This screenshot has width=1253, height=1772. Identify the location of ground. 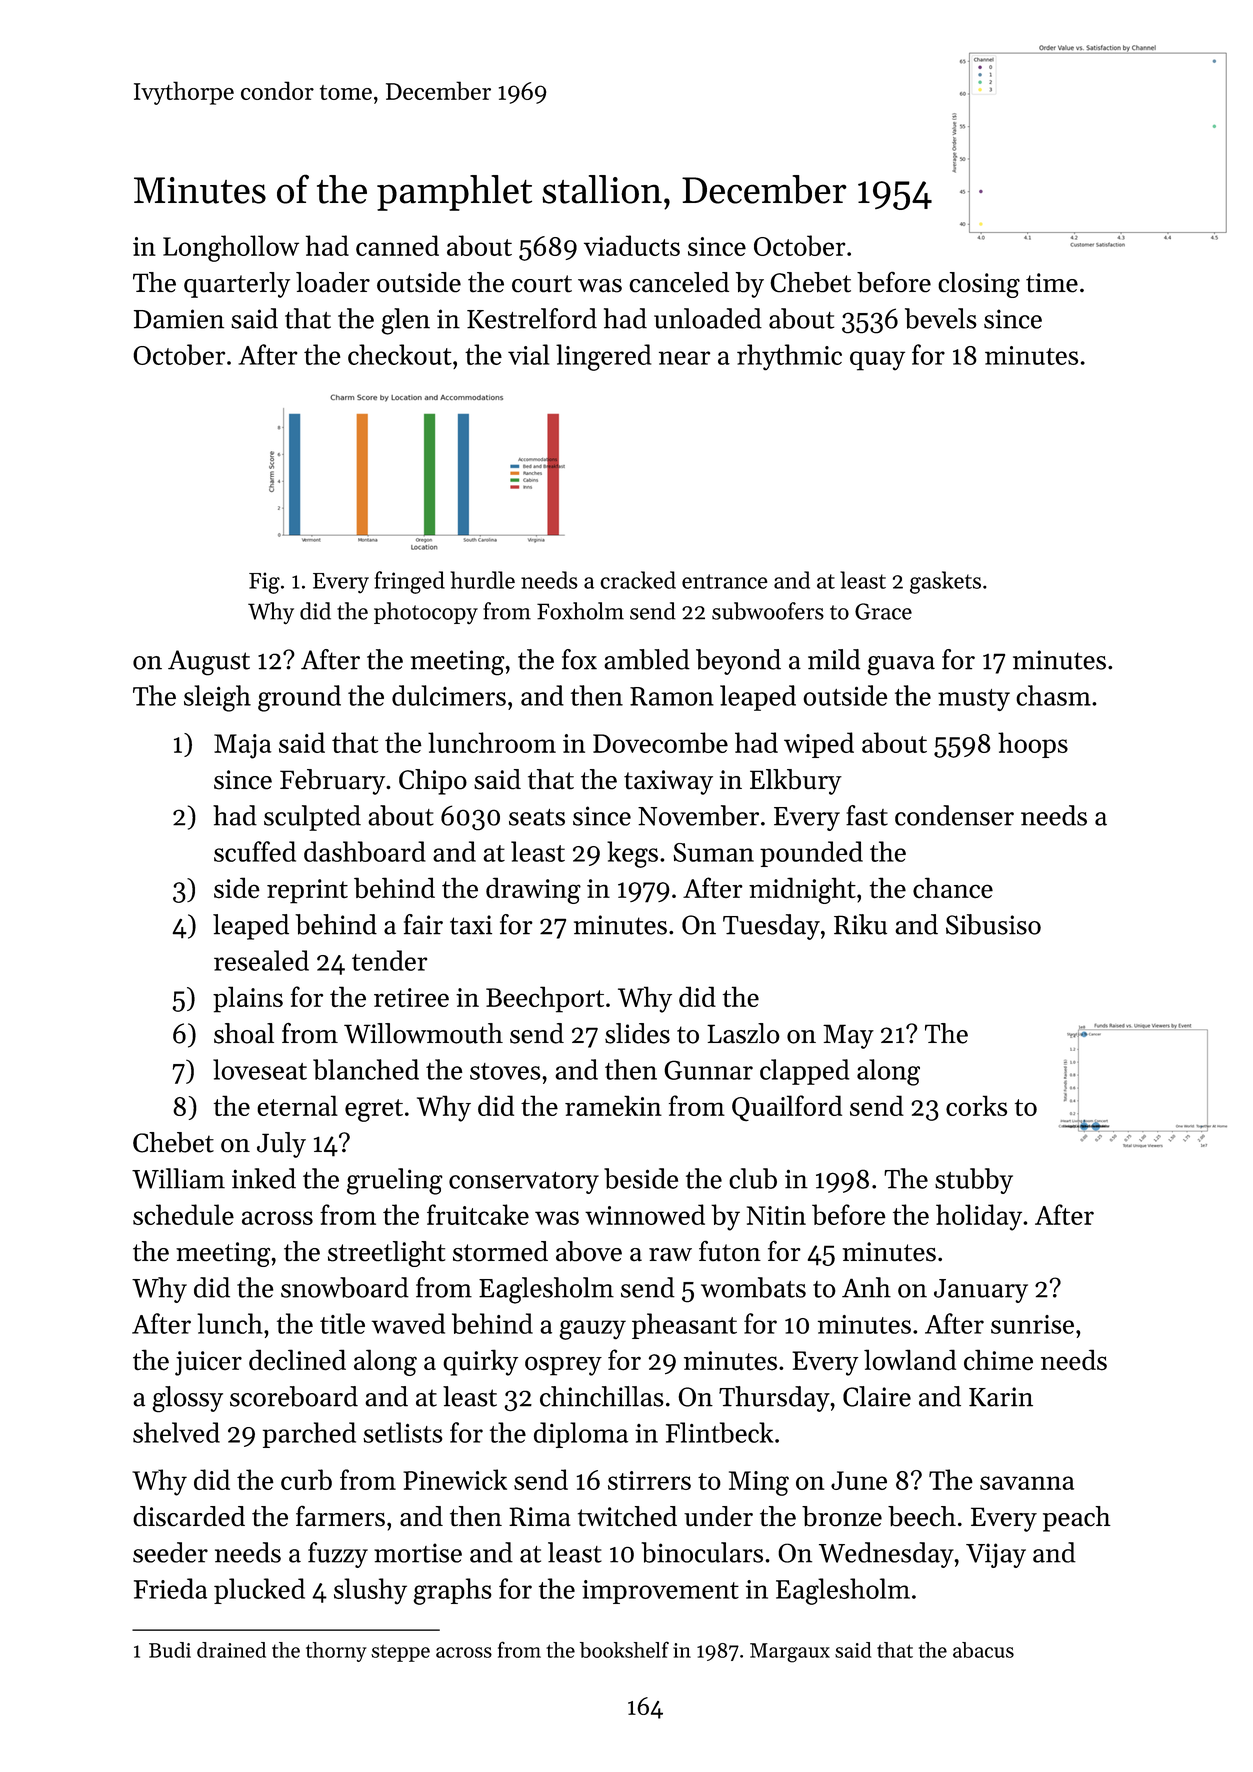
(299, 698).
